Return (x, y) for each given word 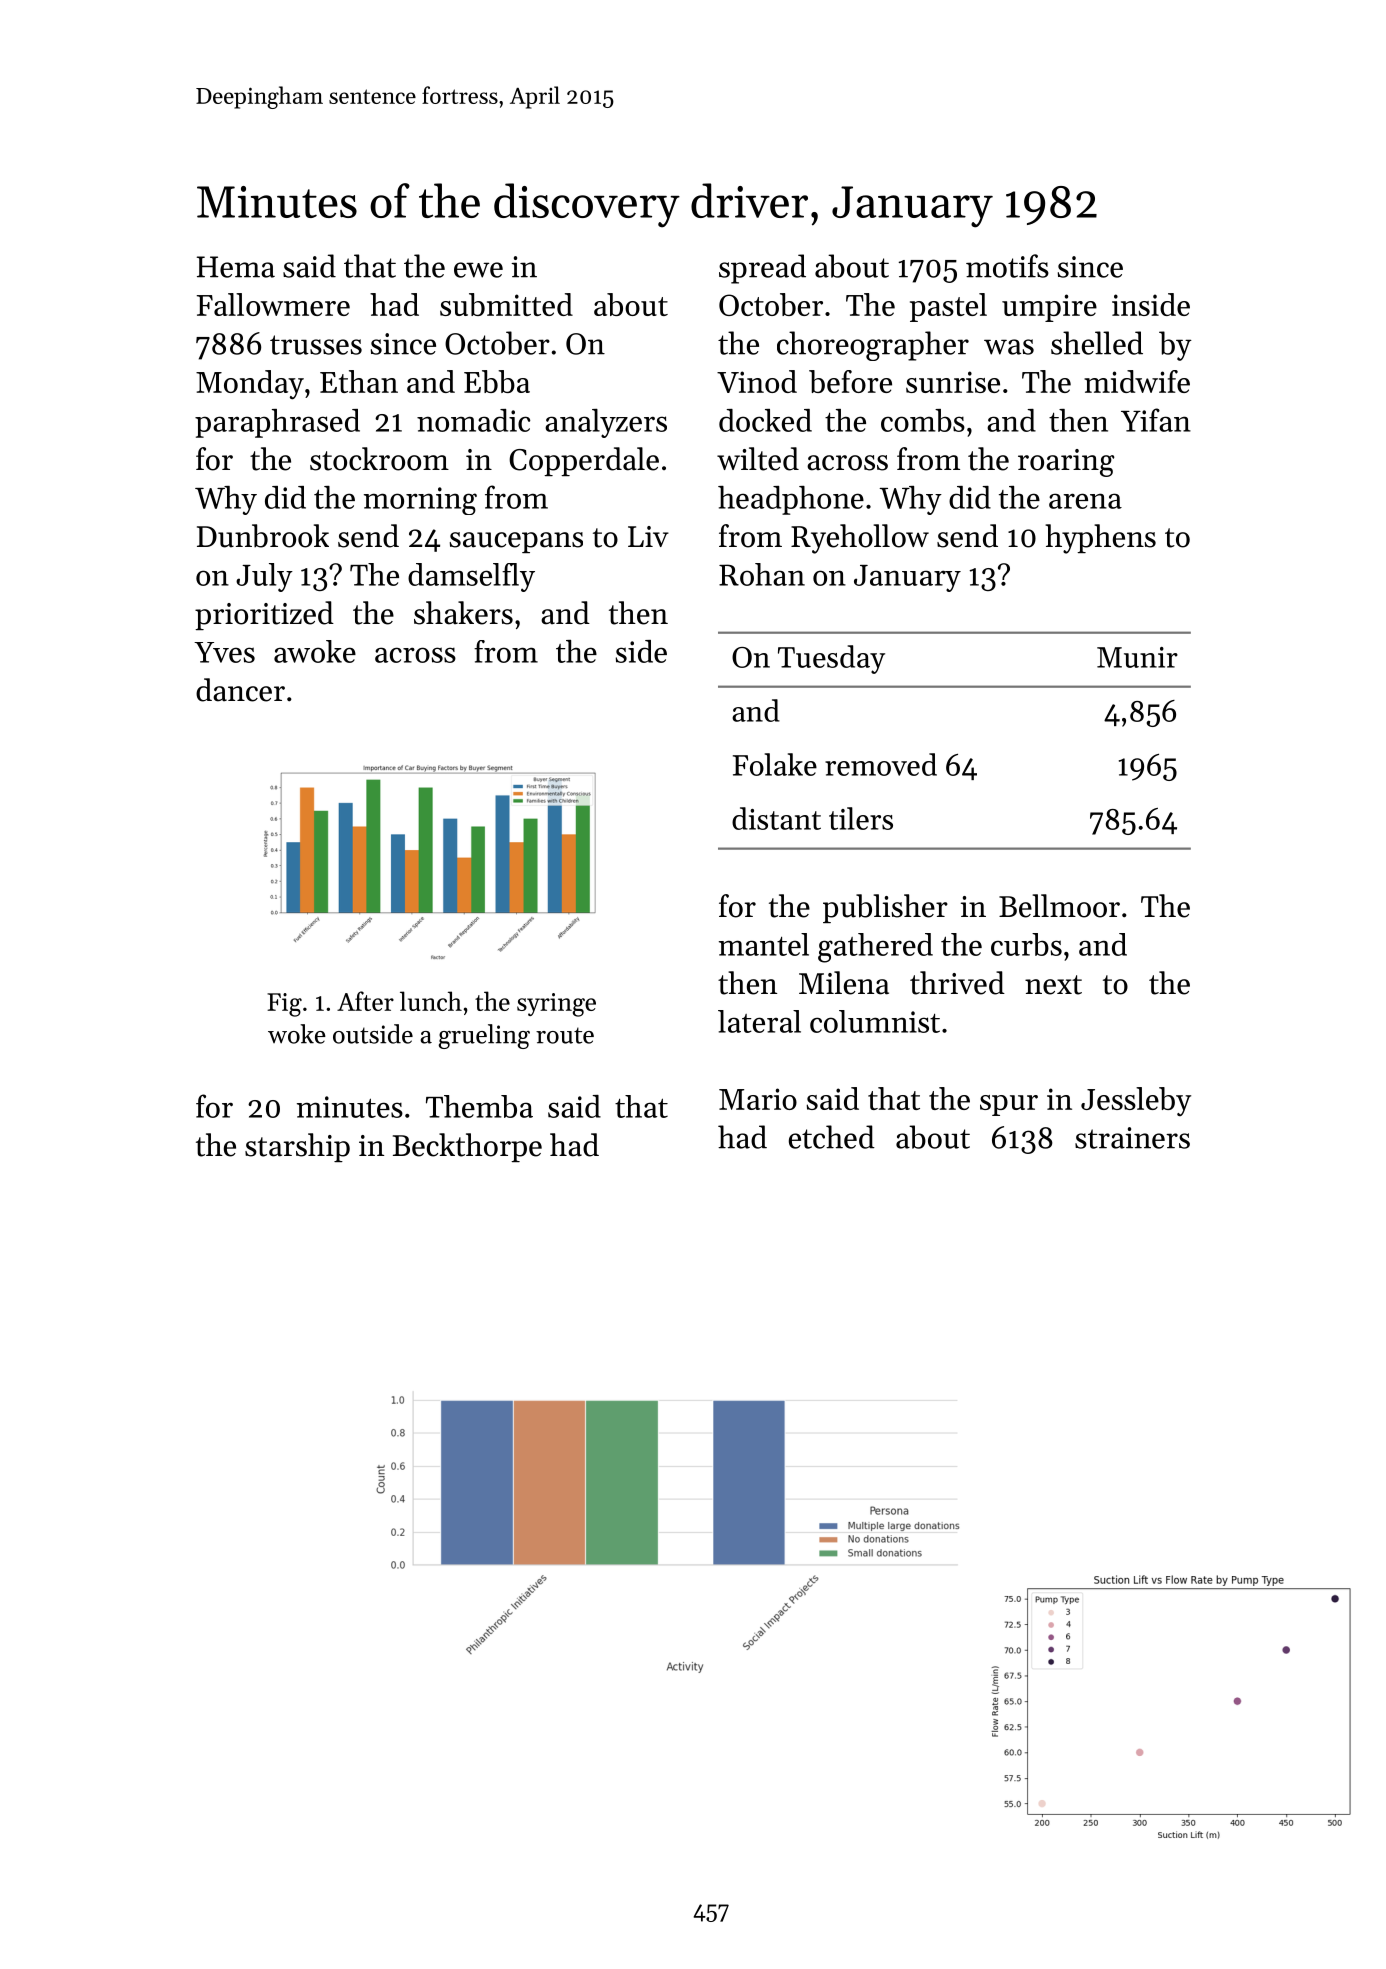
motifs (1007, 266)
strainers (1132, 1138)
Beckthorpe (467, 1147)
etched (832, 1137)
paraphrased (277, 423)
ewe (478, 270)
